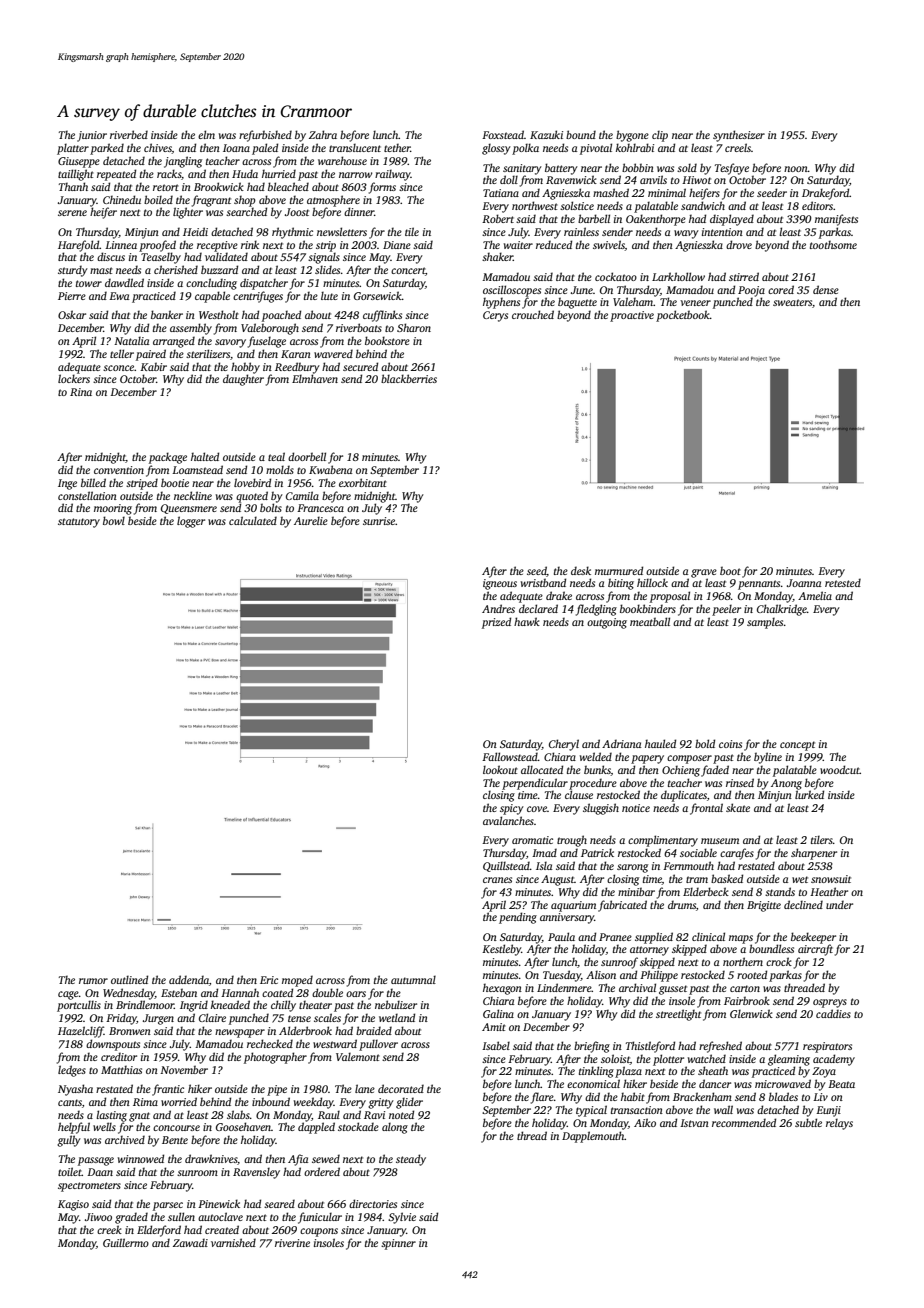  What do you see at coordinates (281, 316) in the screenshot?
I see `poached` at bounding box center [281, 316].
